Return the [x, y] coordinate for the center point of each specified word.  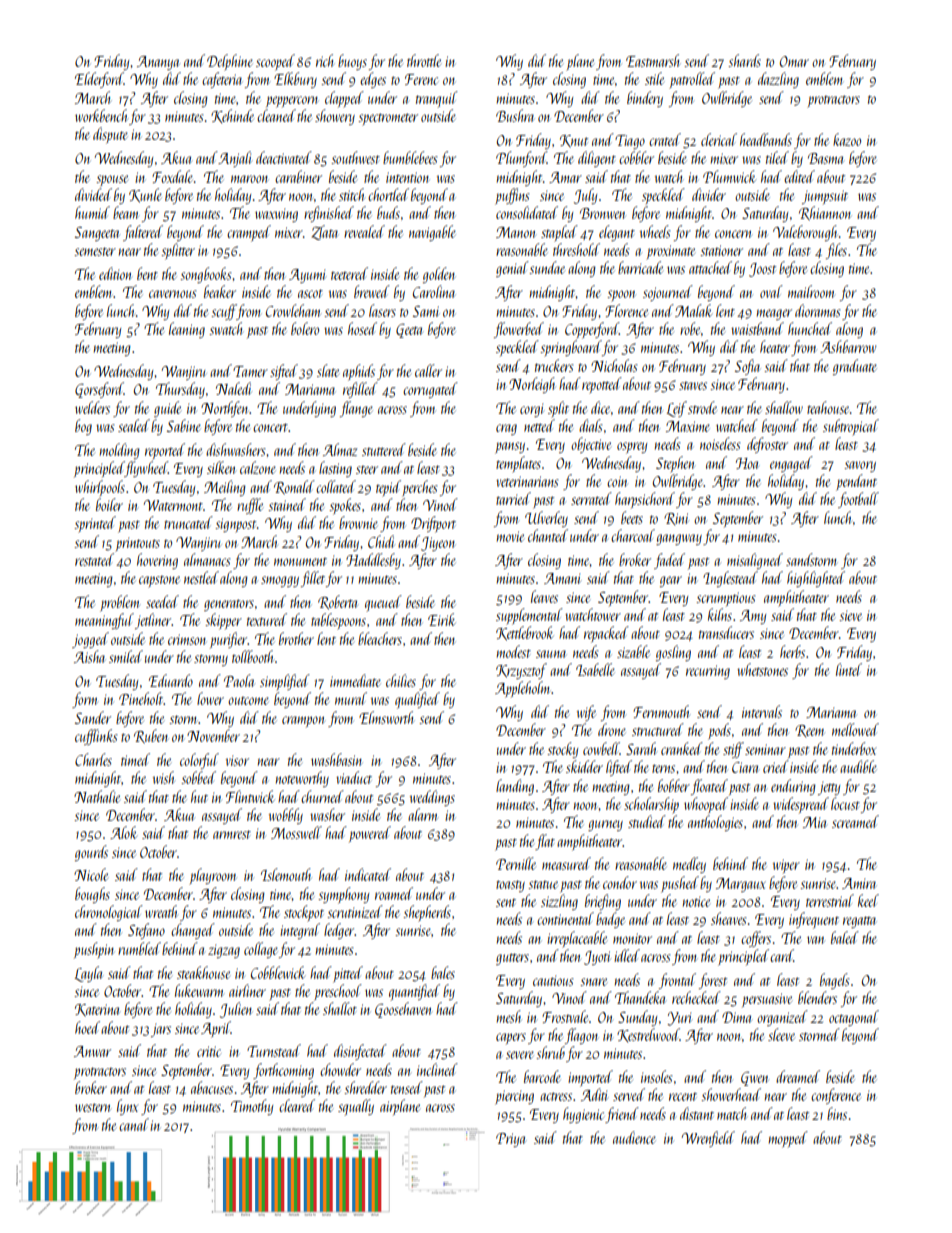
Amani [562, 578]
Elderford [99, 80]
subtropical [851, 427]
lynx [128, 1107]
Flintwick [250, 796]
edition [115, 273]
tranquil [437, 99]
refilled [360, 390]
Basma [825, 158]
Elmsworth [386, 717]
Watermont [173, 505]
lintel [849, 669]
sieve [850, 616]
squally [356, 1107]
